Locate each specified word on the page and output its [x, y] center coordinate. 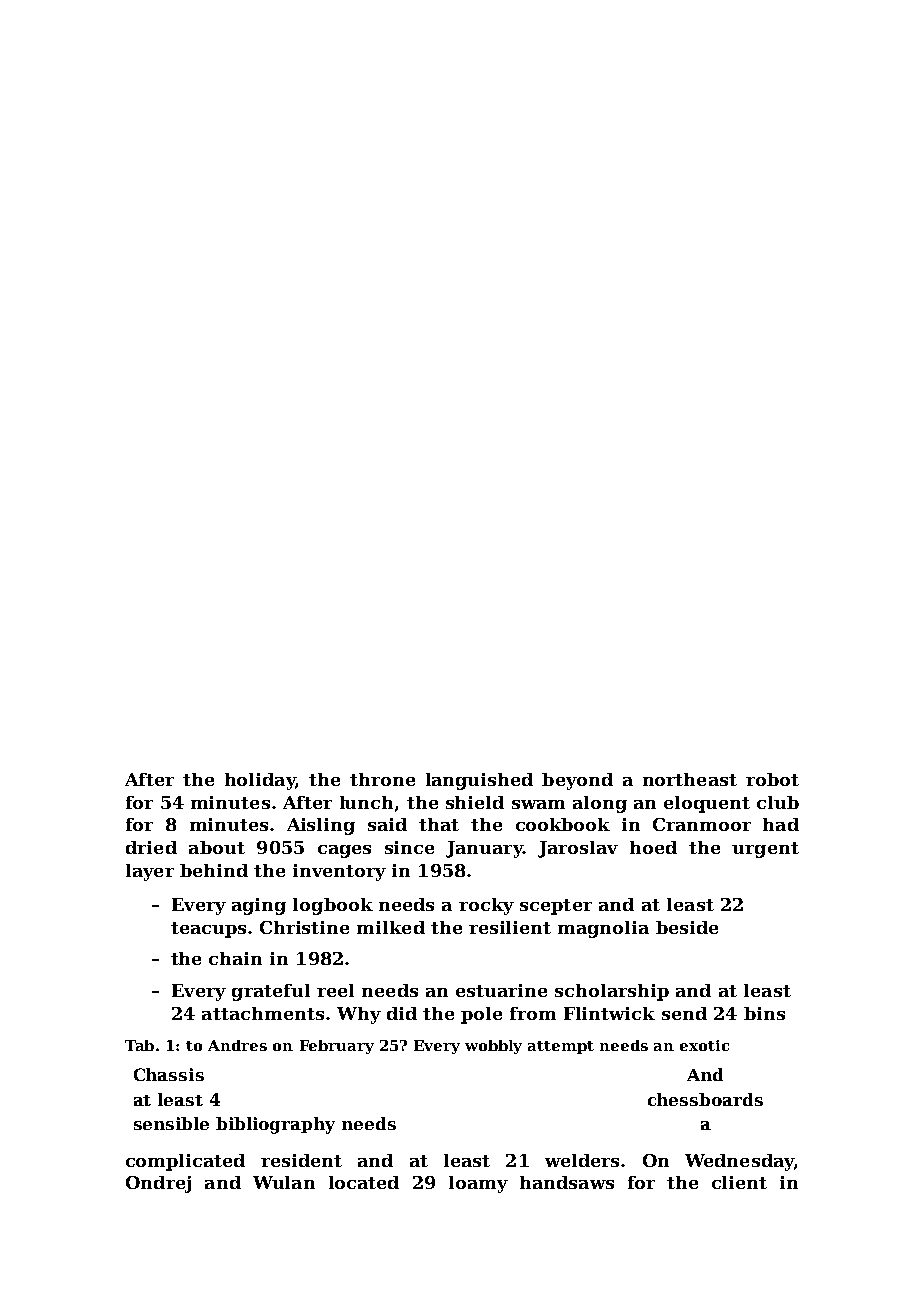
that [439, 824]
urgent [765, 850]
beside [687, 927]
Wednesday [739, 1162]
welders [582, 1160]
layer [150, 872]
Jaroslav [578, 849]
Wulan [284, 1182]
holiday [260, 781]
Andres [237, 1045]
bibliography [275, 1125]
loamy [478, 1184]
